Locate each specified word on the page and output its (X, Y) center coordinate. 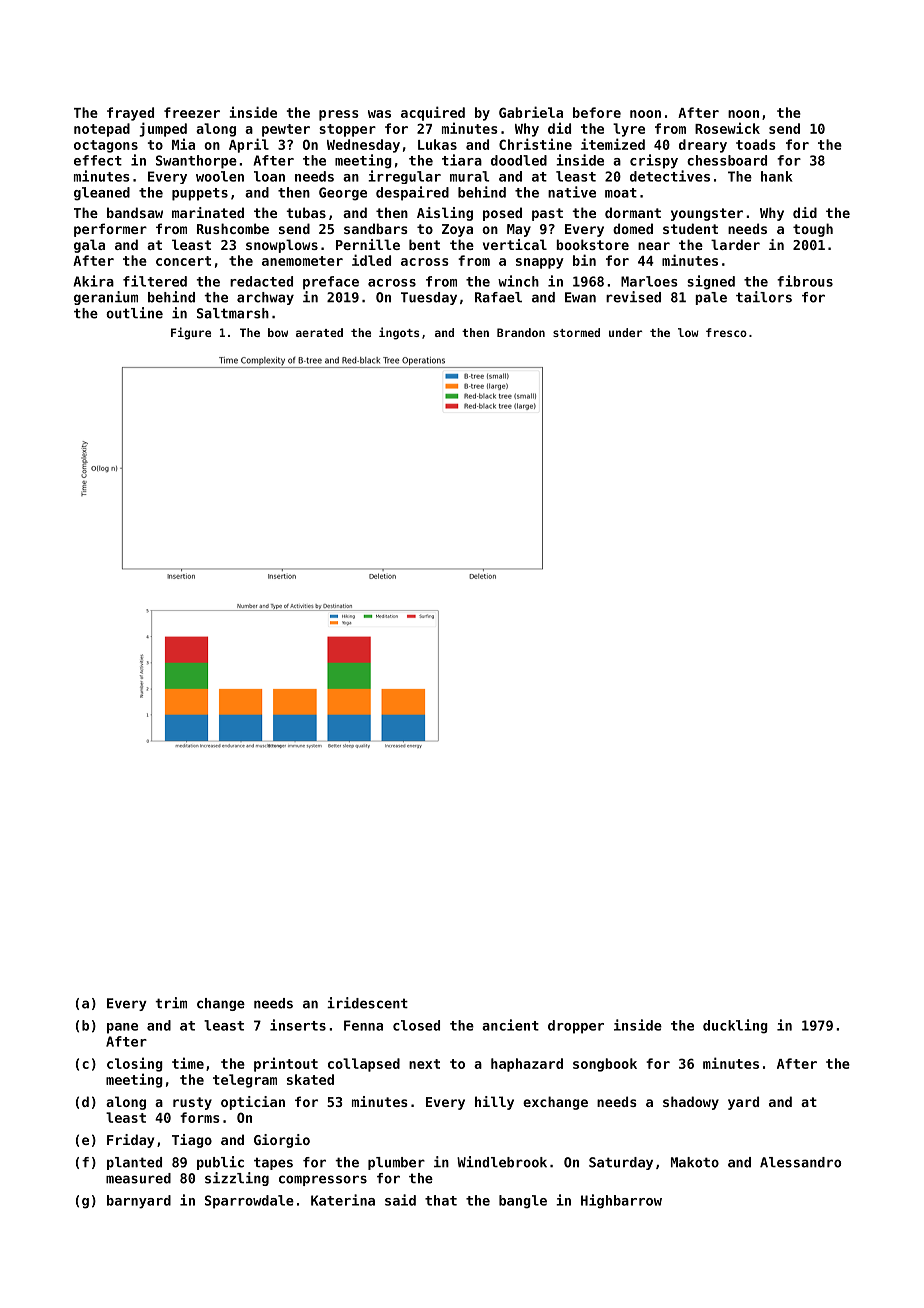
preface (331, 283)
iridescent (367, 1003)
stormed (576, 332)
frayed (130, 114)
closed (416, 1025)
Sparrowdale (249, 1202)
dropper (576, 1027)
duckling (735, 1026)
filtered (155, 281)
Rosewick (727, 128)
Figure (191, 333)
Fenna (363, 1025)
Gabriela (531, 112)
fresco (726, 332)
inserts (298, 1025)
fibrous (805, 281)
